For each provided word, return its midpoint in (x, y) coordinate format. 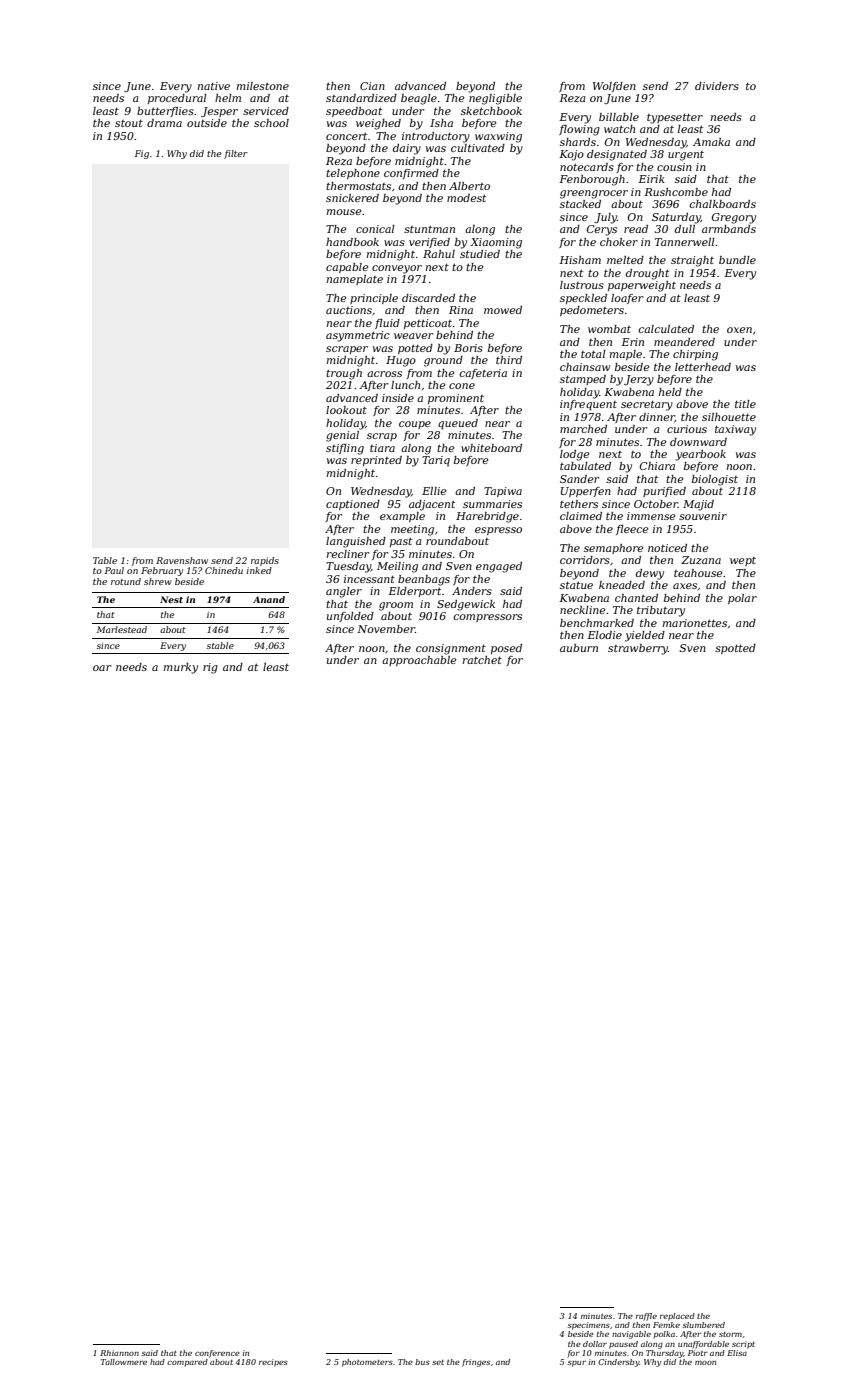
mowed (503, 310)
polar (742, 599)
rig (210, 668)
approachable (419, 661)
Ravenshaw (182, 560)
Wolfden (614, 87)
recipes (273, 1363)
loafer (627, 299)
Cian (372, 86)
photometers (367, 1363)
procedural (177, 99)
